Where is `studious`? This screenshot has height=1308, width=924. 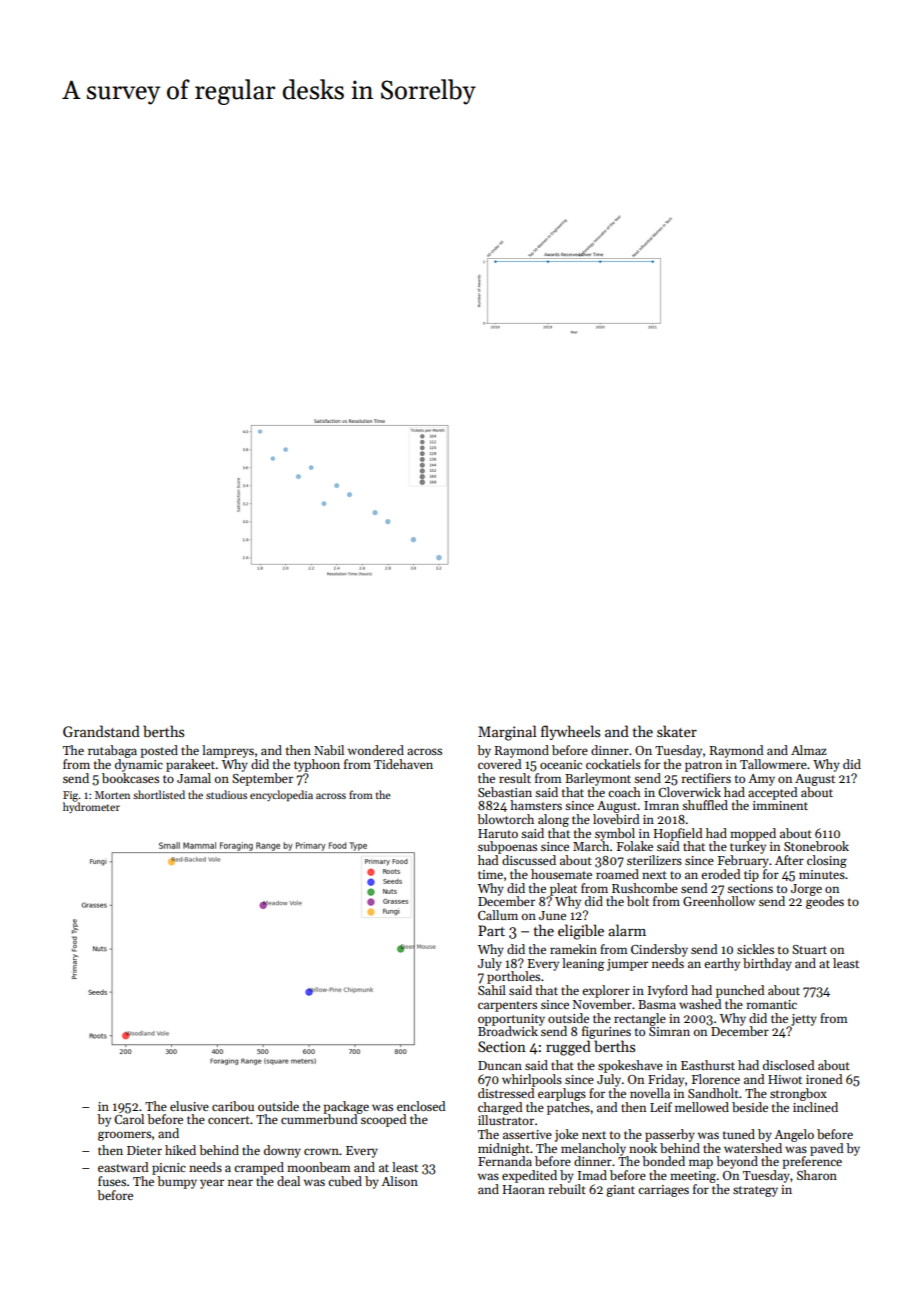
studious is located at coordinates (226, 794).
